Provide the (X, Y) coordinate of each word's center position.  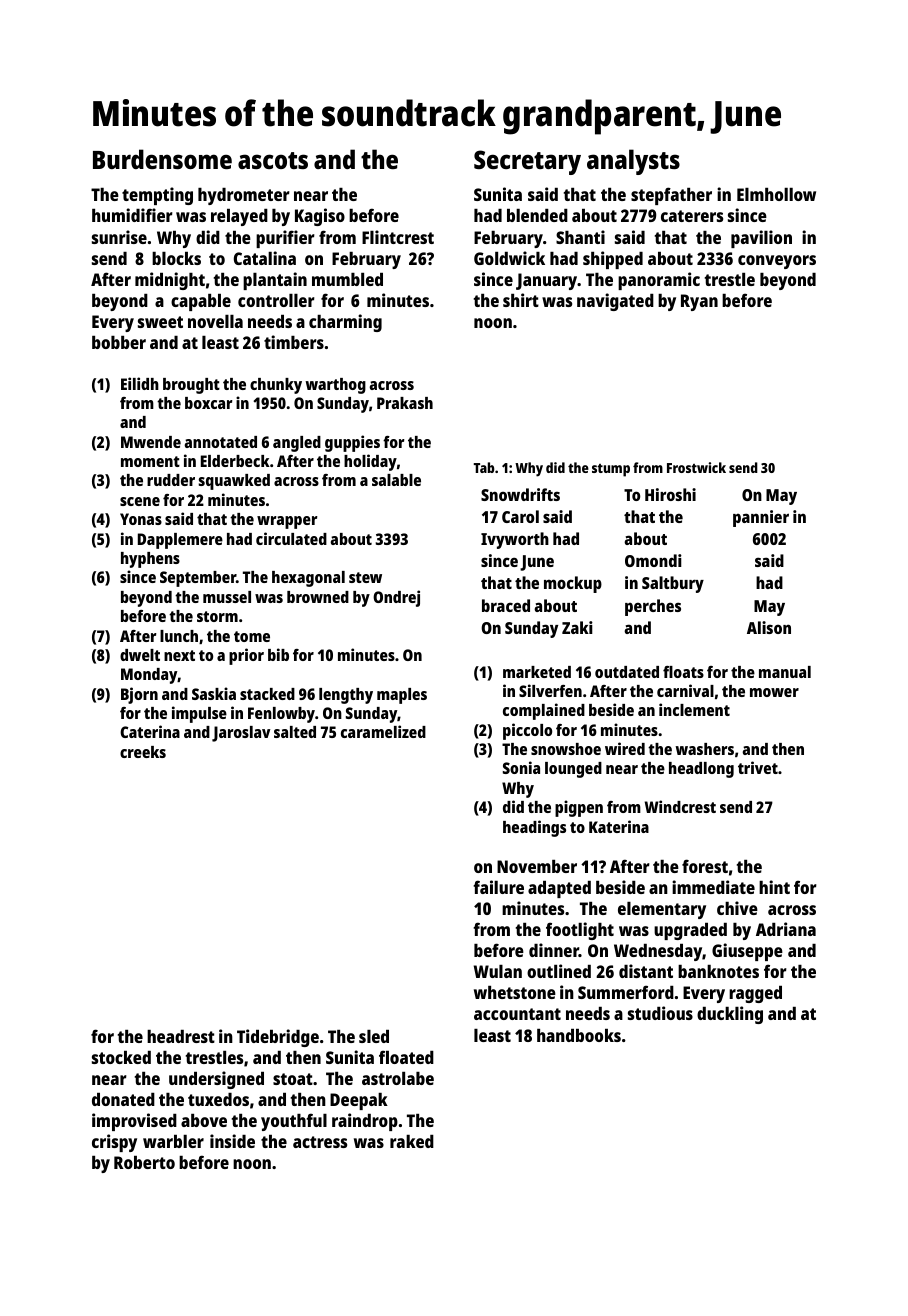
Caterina (150, 731)
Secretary (527, 162)
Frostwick (696, 467)
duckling (730, 1015)
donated (123, 1099)
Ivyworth (515, 540)
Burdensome (162, 159)
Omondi (653, 560)
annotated (221, 442)
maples (402, 696)
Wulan (498, 971)
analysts (633, 162)
